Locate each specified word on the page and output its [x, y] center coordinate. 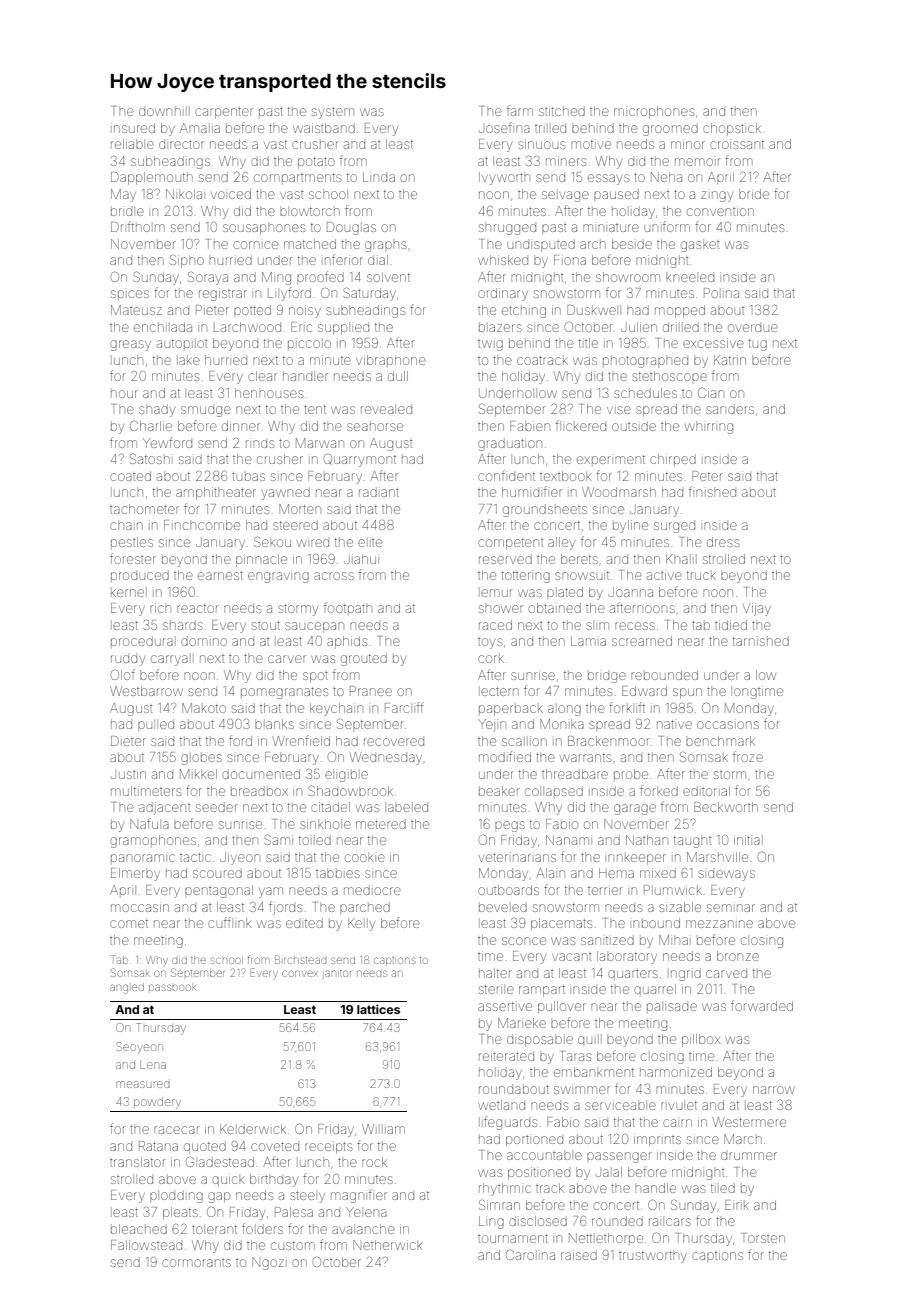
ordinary [503, 294]
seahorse [375, 427]
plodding [176, 1196]
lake [189, 361]
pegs [510, 826]
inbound [656, 923]
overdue [753, 328]
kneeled [690, 278]
